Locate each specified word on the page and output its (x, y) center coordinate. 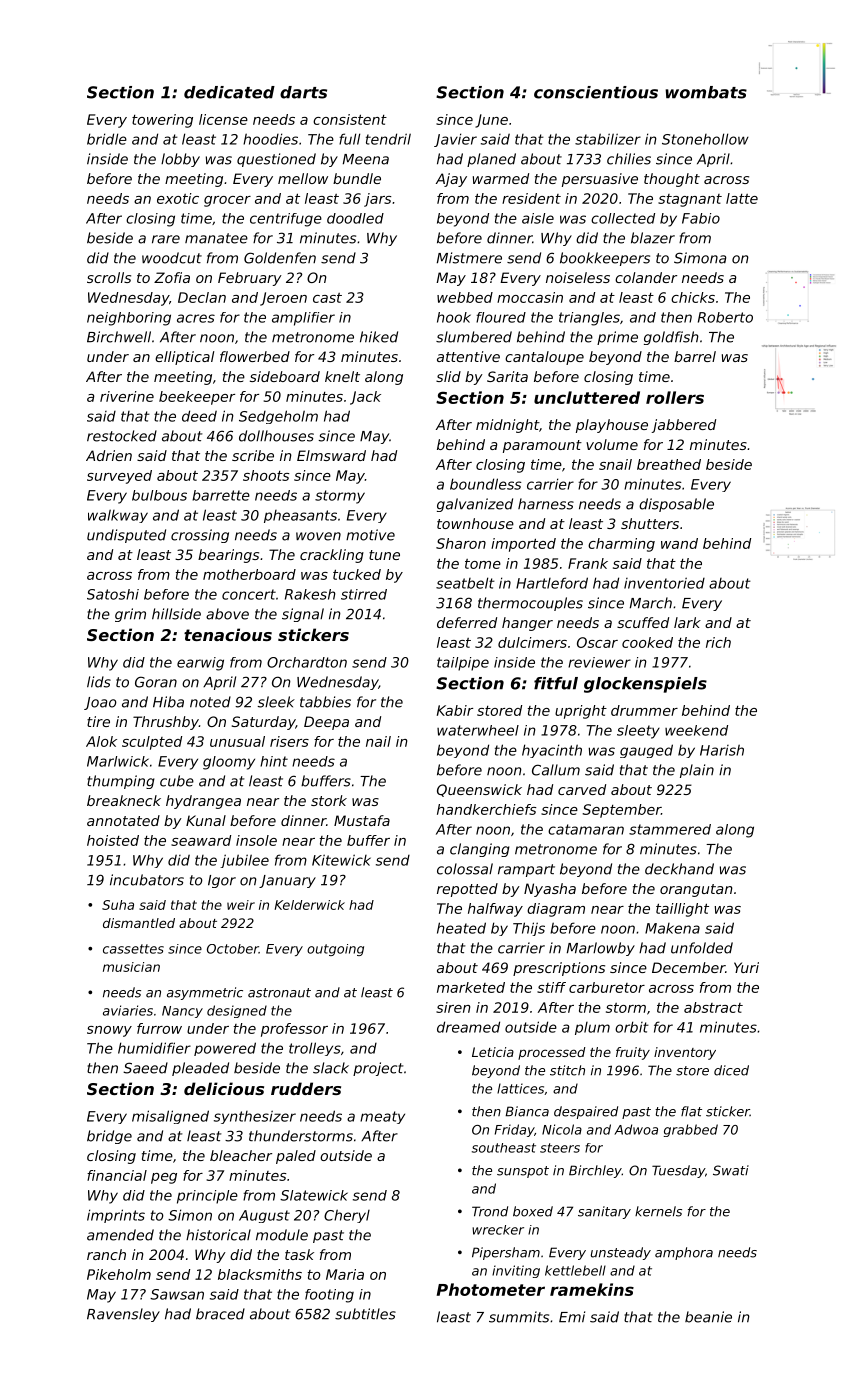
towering (162, 121)
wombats (706, 92)
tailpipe (463, 664)
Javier (455, 140)
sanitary (604, 1212)
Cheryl (347, 1216)
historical (218, 1235)
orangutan (696, 890)
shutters (650, 523)
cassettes (133, 949)
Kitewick (341, 860)
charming (621, 545)
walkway (118, 516)
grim (130, 615)
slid (448, 376)
